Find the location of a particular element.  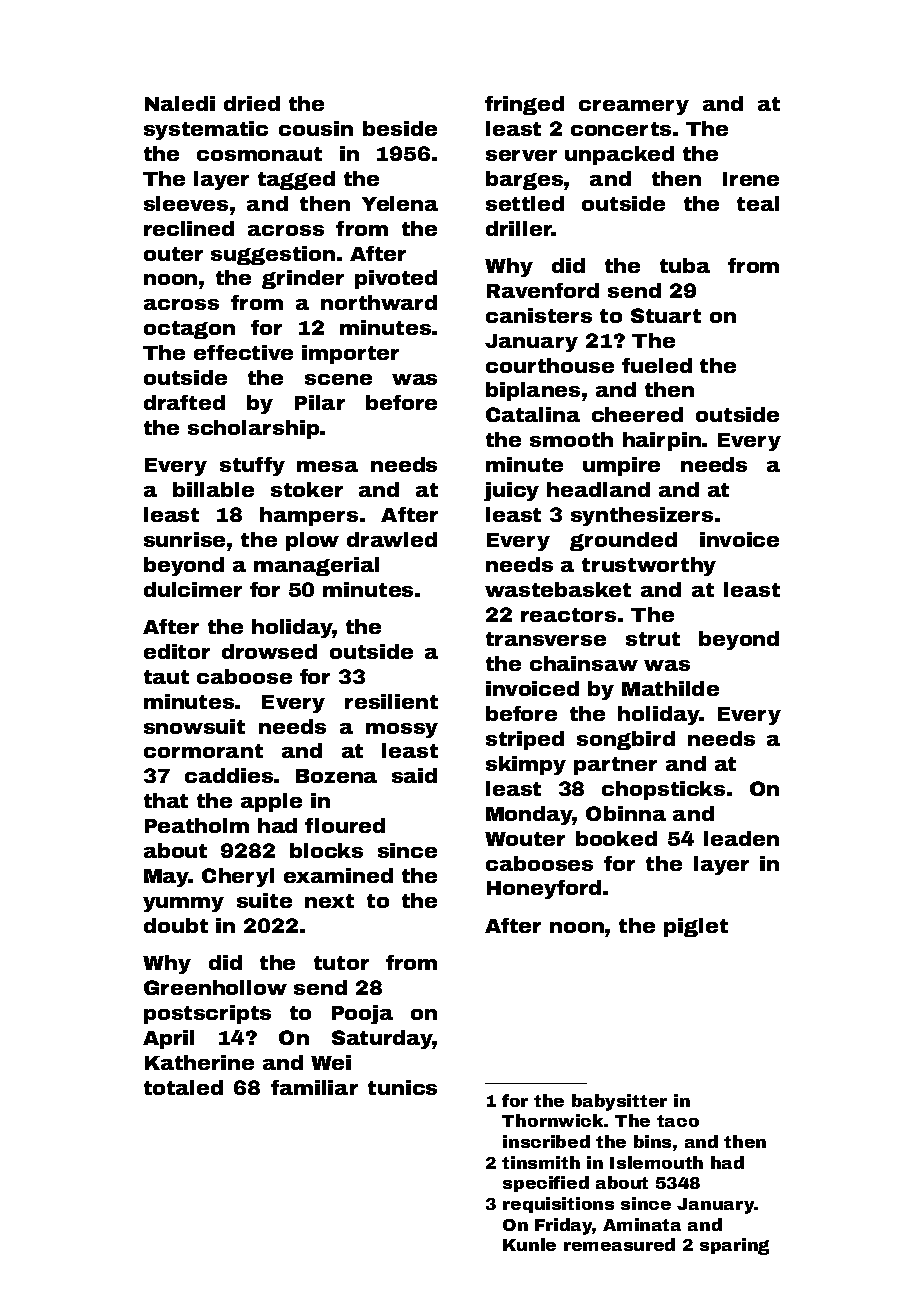

creamery is located at coordinates (634, 107).
